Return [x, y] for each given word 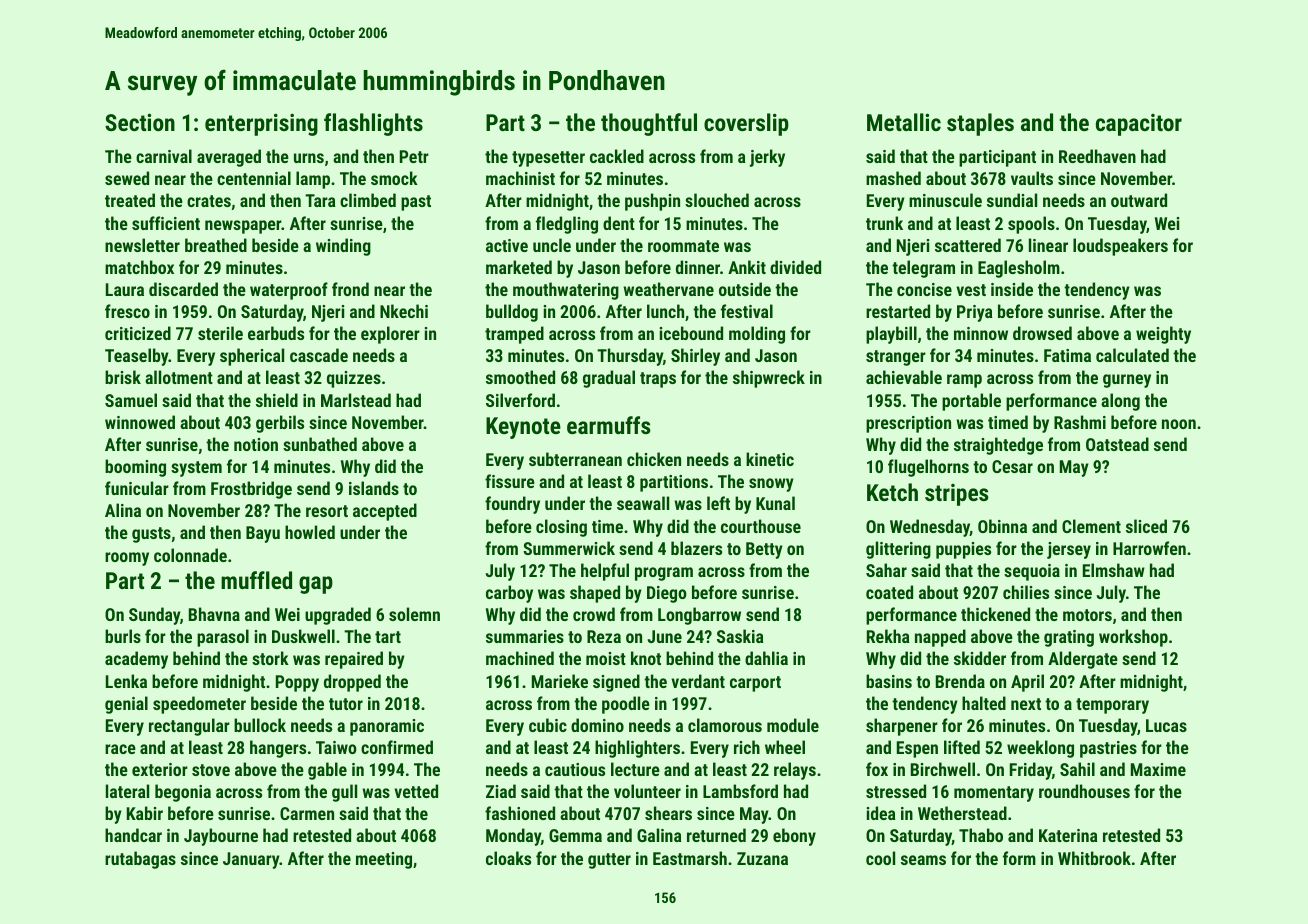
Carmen [307, 813]
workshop [1133, 638]
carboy [509, 594]
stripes [957, 495]
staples [980, 124]
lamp [313, 180]
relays [795, 771]
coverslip [746, 124]
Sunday [154, 616]
